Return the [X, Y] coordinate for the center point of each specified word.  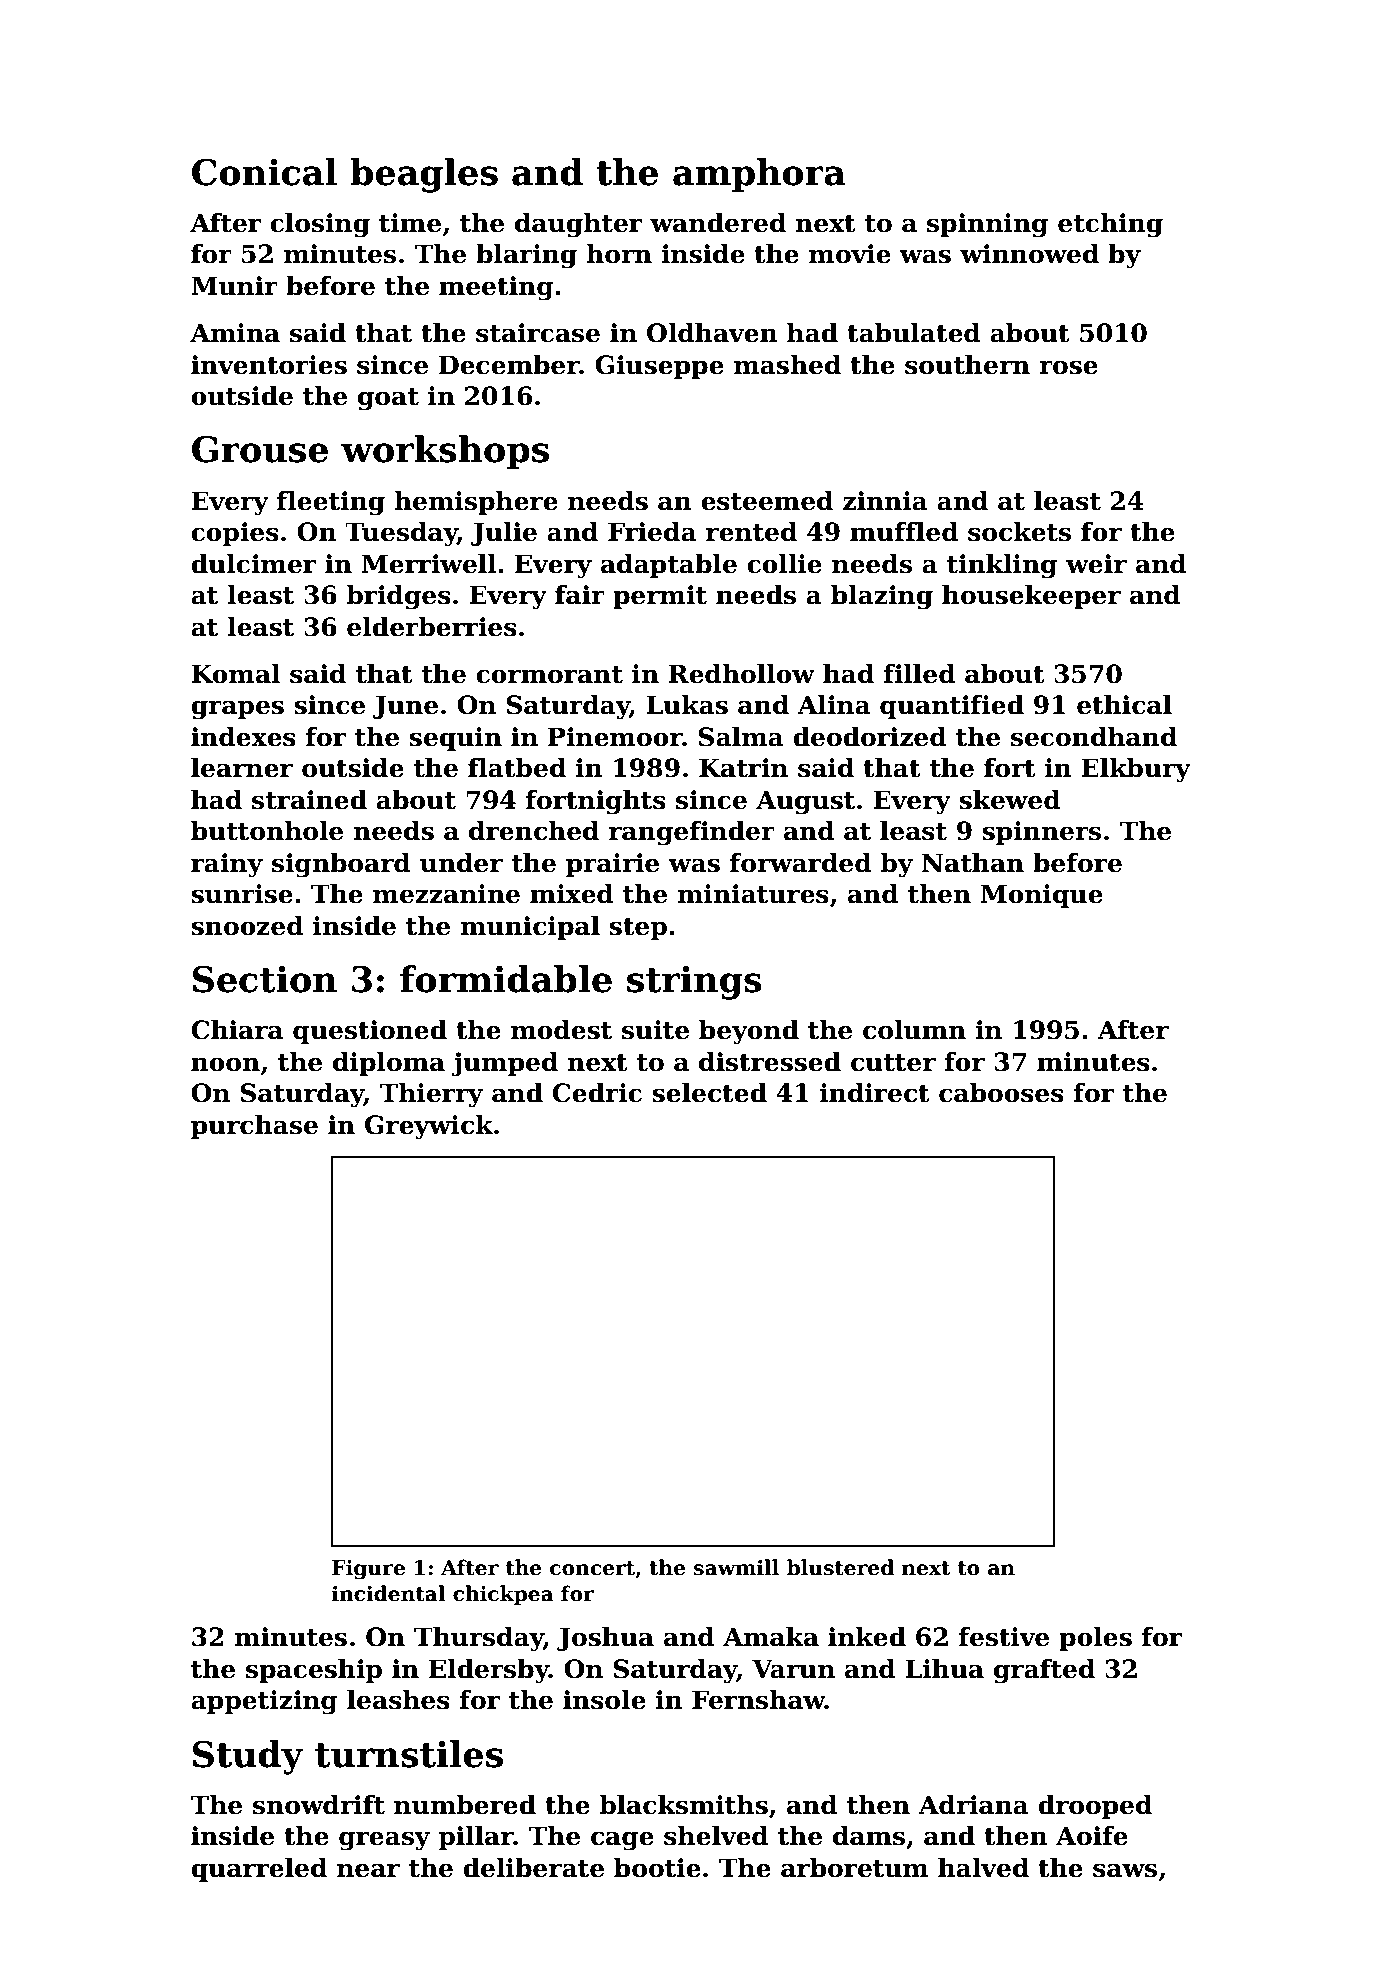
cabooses [1001, 1093]
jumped [505, 1064]
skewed [1010, 800]
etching [1110, 225]
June [405, 707]
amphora [759, 175]
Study [248, 1757]
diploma [389, 1064]
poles [1095, 1639]
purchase [254, 1127]
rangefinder [692, 833]
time [410, 223]
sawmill [736, 1567]
